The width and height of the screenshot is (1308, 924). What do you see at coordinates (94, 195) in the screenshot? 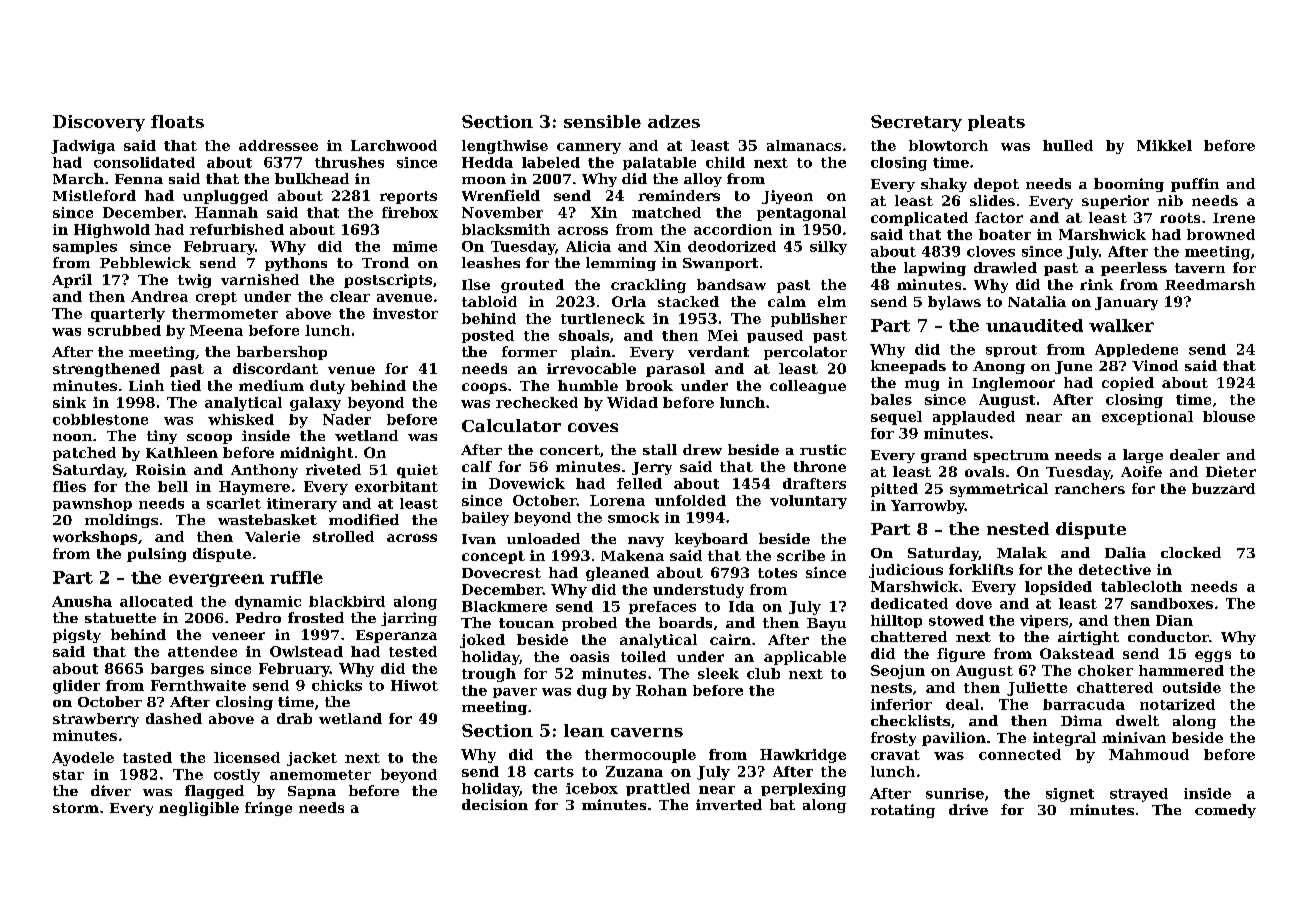
I see `Mistleford` at bounding box center [94, 195].
